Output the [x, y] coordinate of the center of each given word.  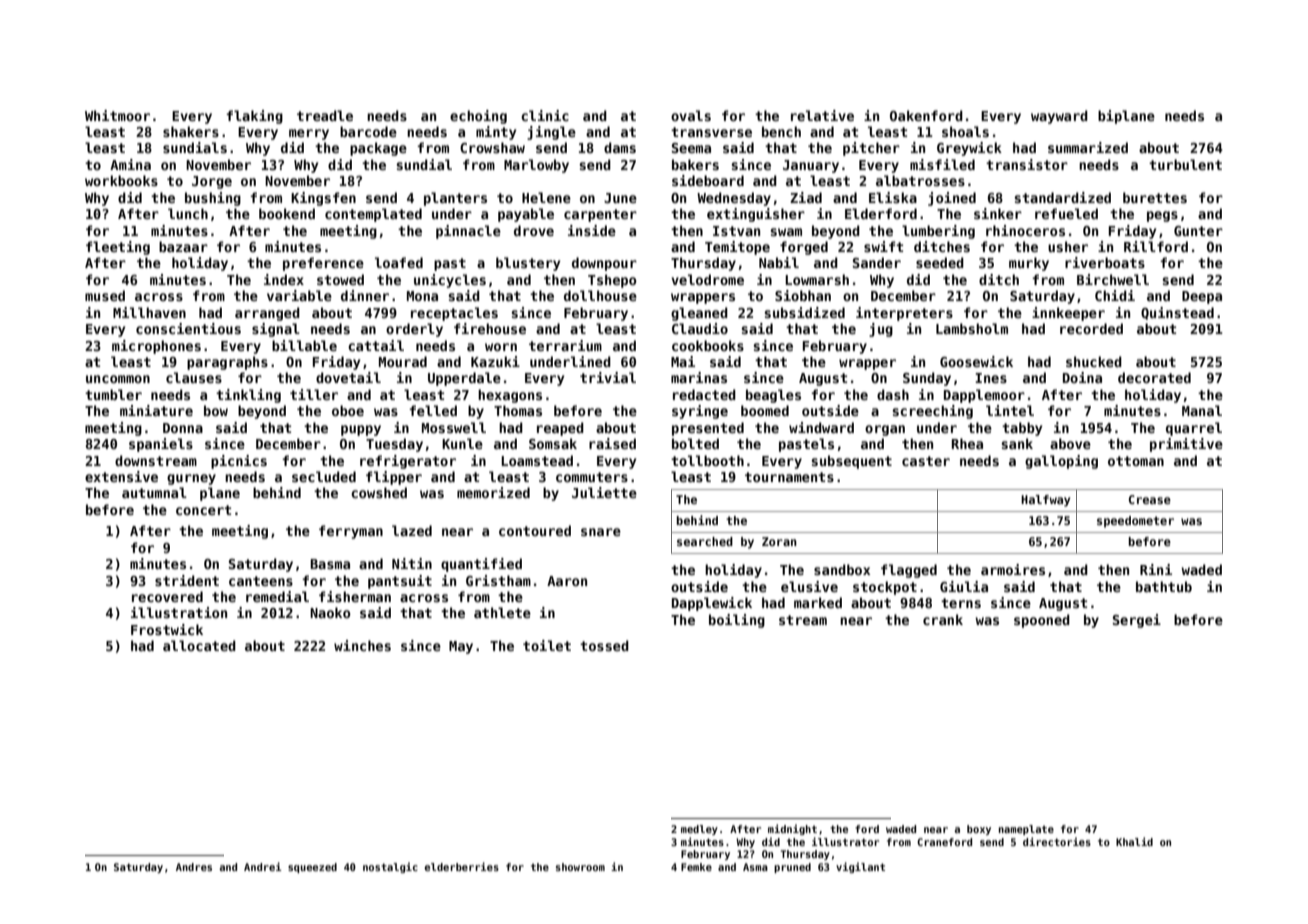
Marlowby [536, 166]
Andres [194, 867]
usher [1068, 246]
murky [1029, 264]
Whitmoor [117, 115]
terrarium [565, 345]
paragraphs [227, 363]
